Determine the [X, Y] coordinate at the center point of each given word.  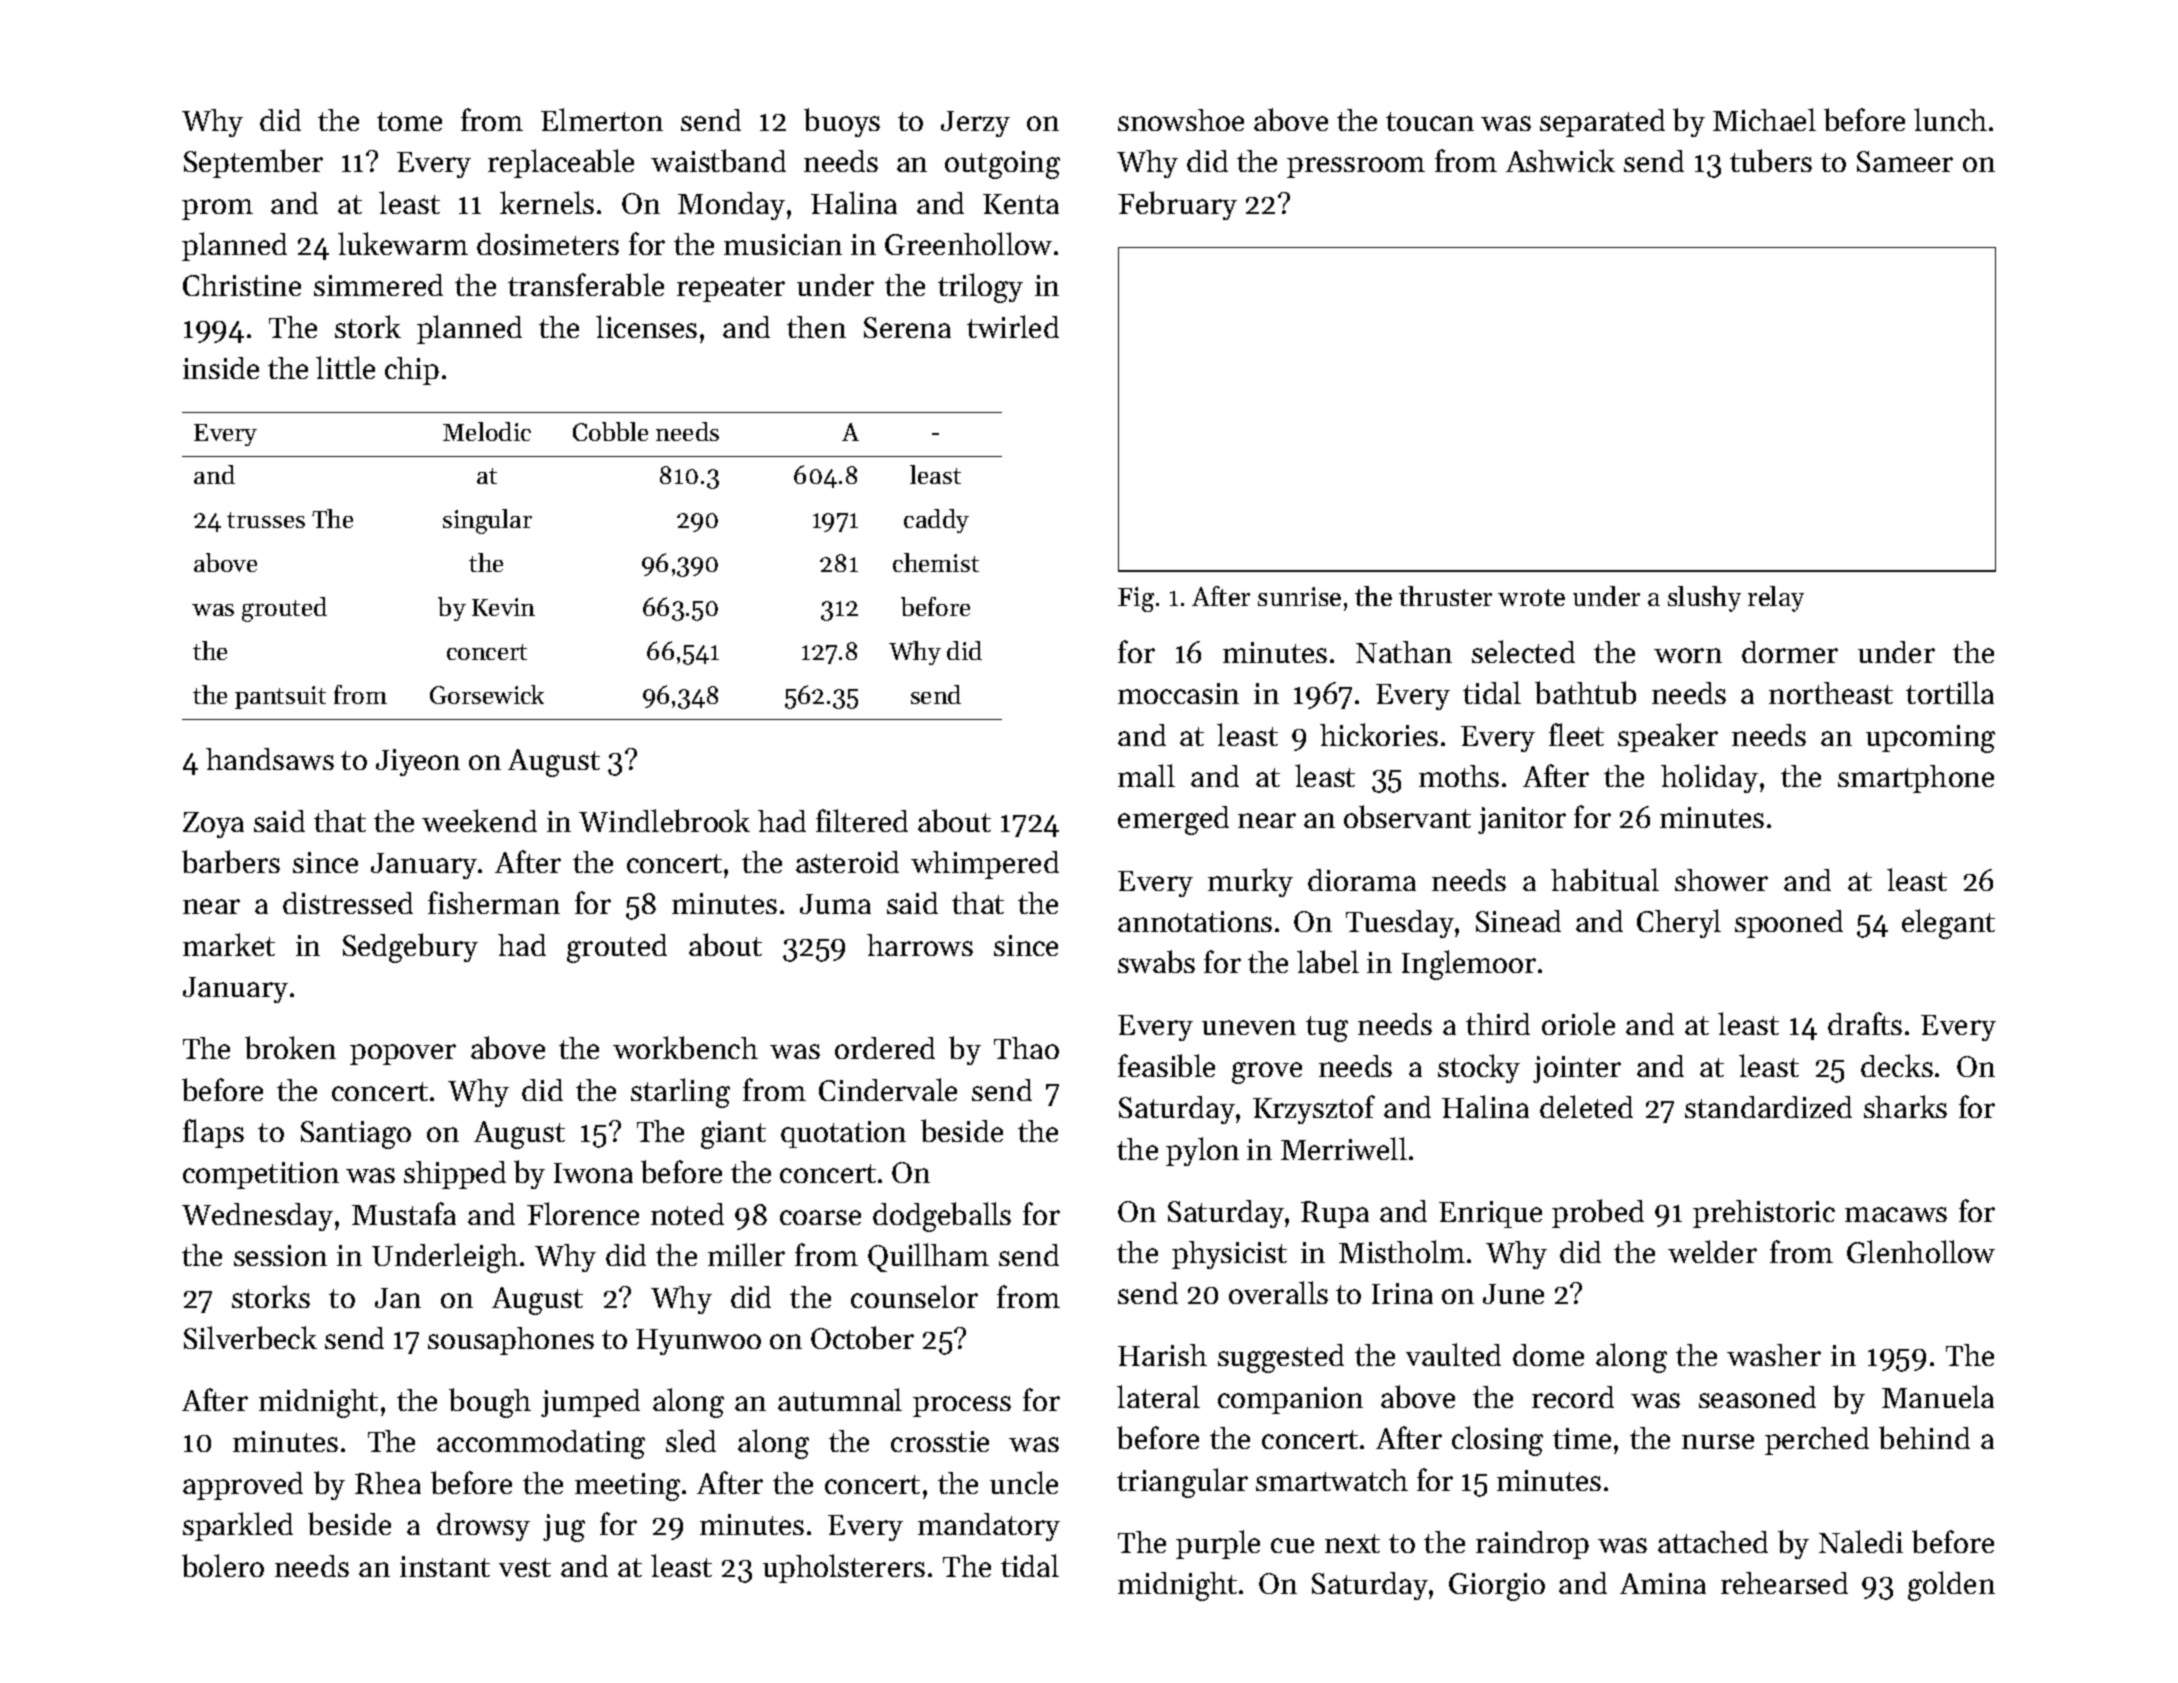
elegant [1948, 924]
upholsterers [844, 1568]
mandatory [989, 1527]
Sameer [1905, 161]
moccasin [1178, 693]
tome [409, 121]
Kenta [1021, 204]
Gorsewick [487, 694]
